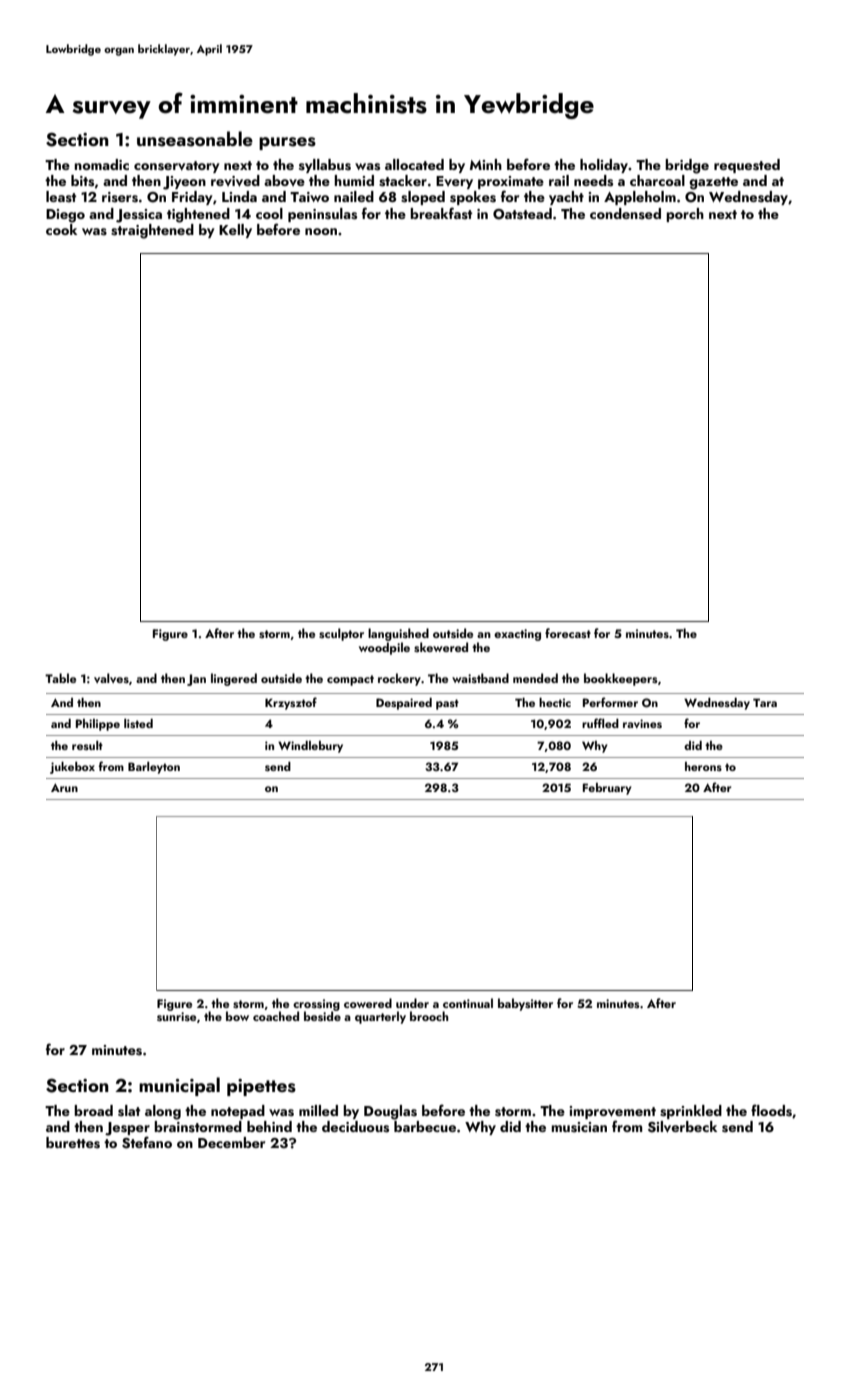  Describe the element at coordinates (517, 635) in the document. I see `exacting` at that location.
